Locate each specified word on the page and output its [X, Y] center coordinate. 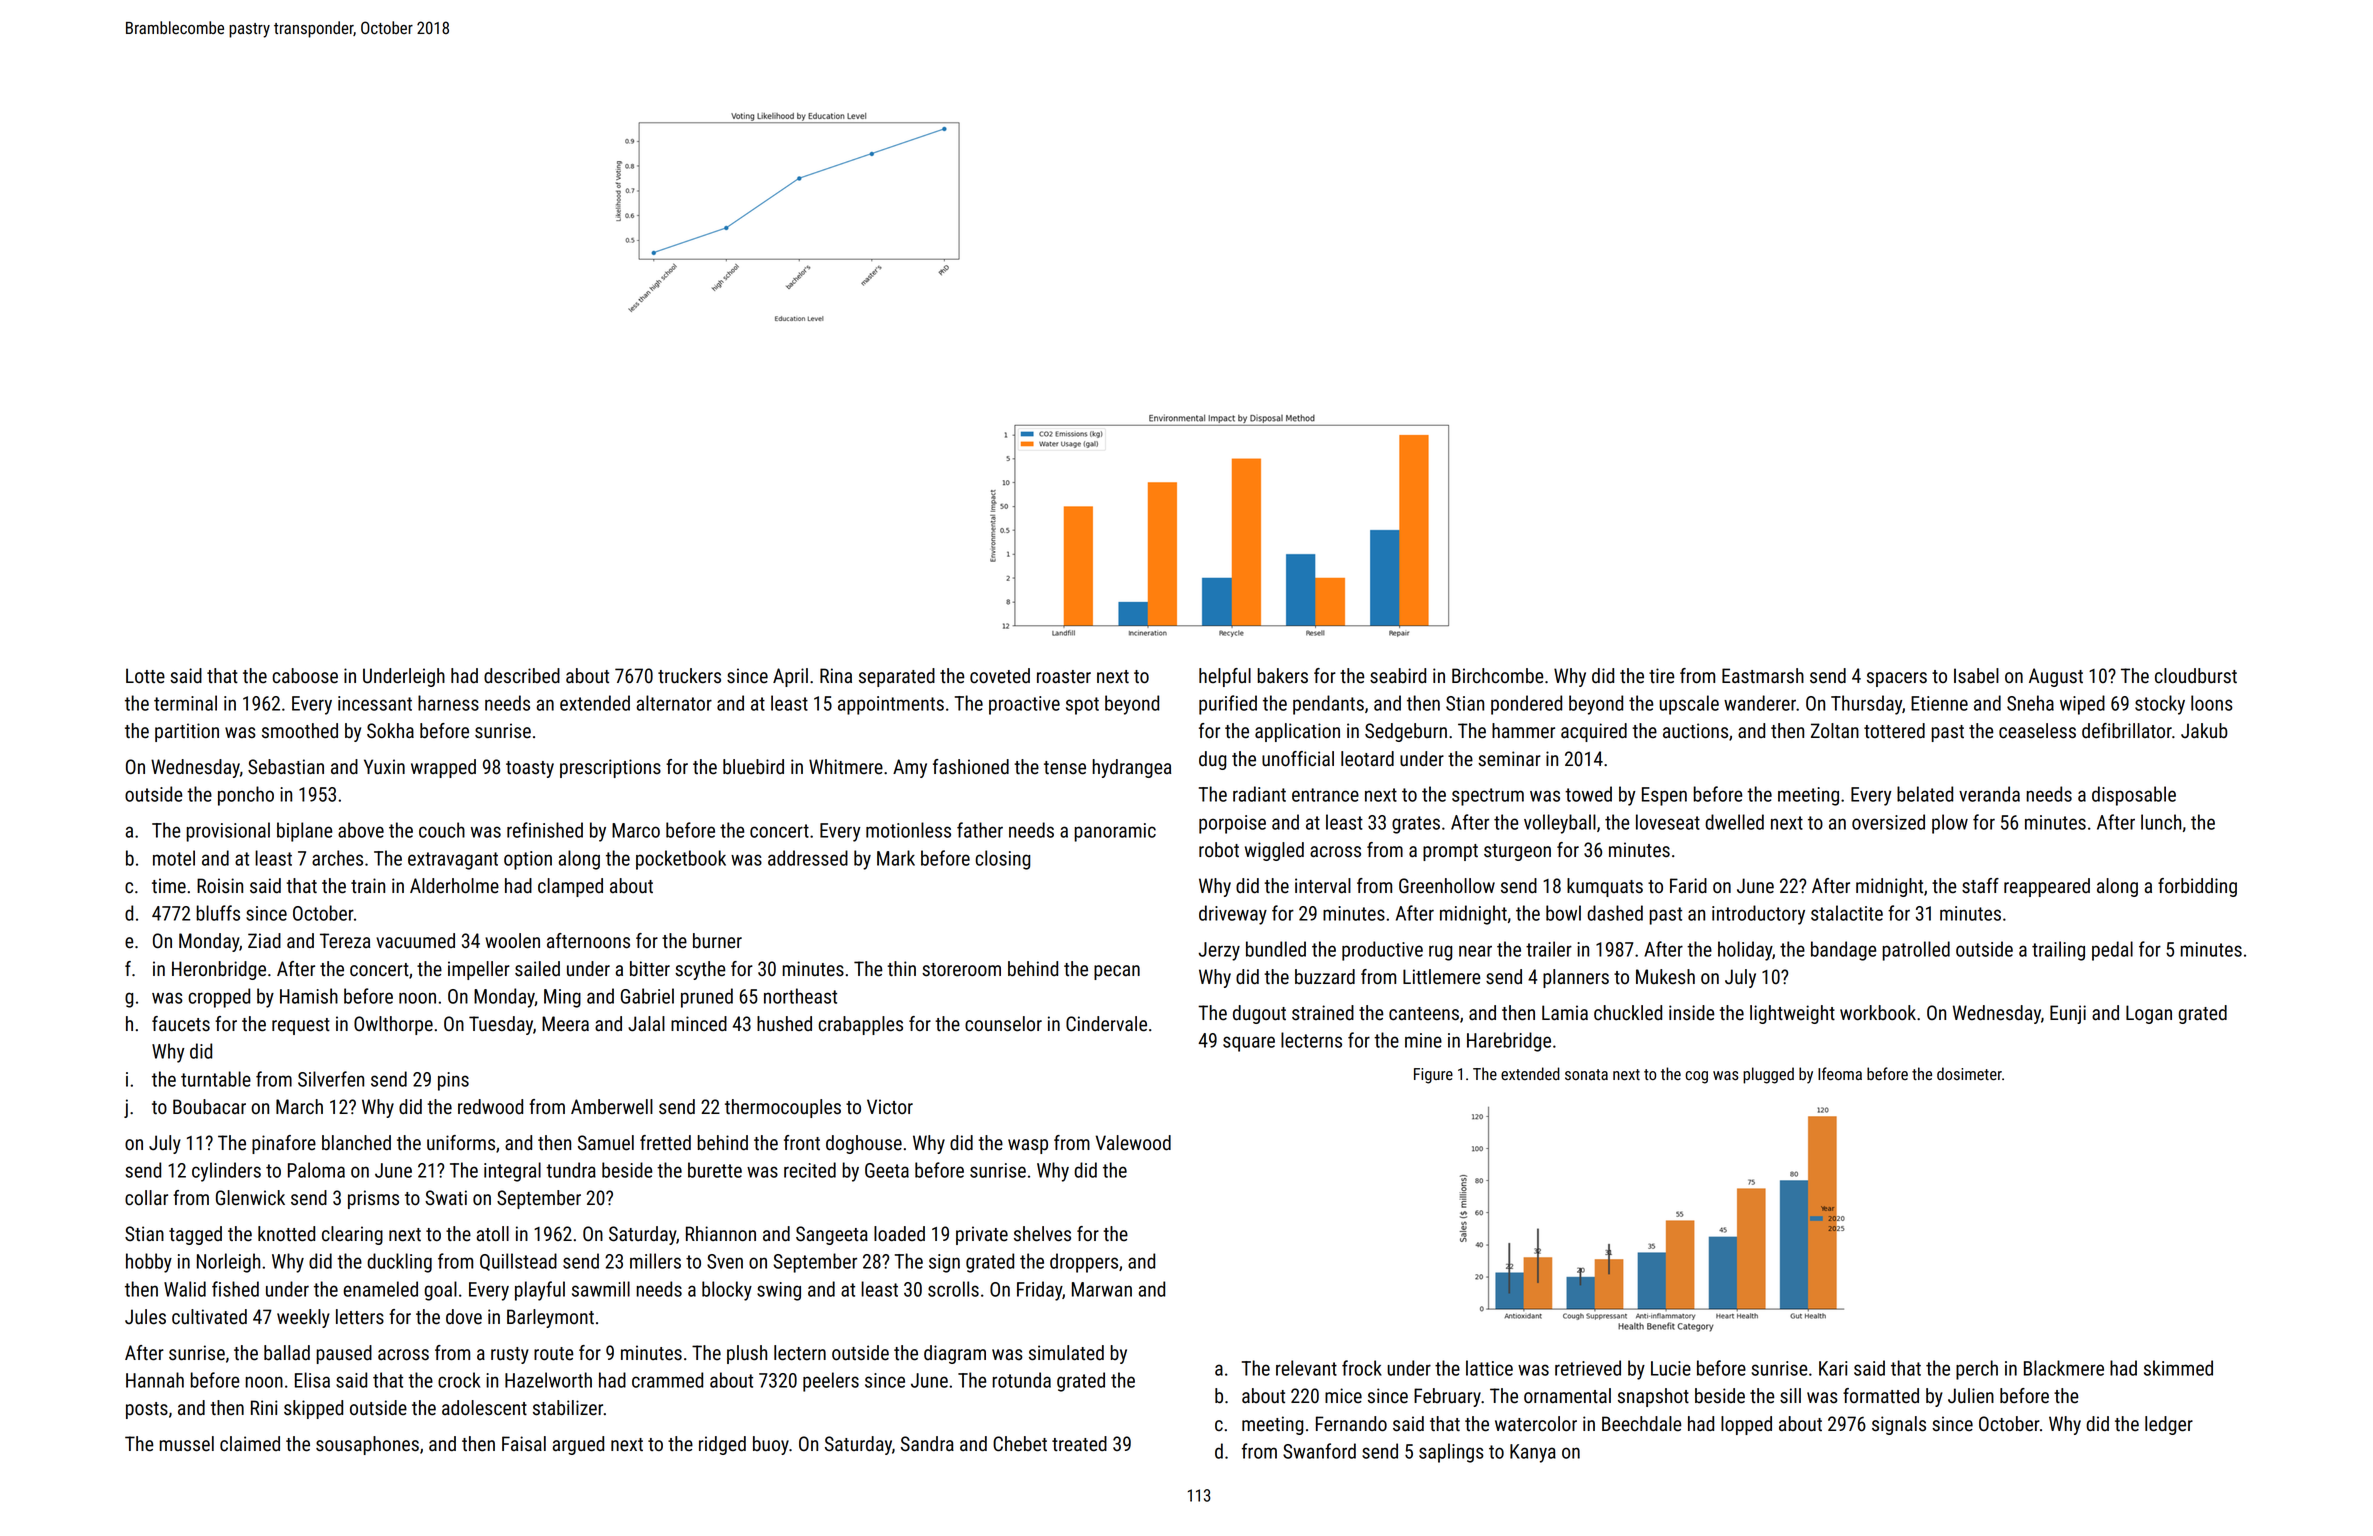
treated [1079, 1444]
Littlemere [1442, 977]
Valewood [1133, 1143]
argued [578, 1445]
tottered [1894, 731]
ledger [2169, 1425]
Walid [185, 1289]
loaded [899, 1234]
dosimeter [1969, 1074]
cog [1696, 1077]
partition [187, 732]
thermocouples [783, 1108]
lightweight [1792, 1014]
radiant [1259, 794]
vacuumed [415, 941]
